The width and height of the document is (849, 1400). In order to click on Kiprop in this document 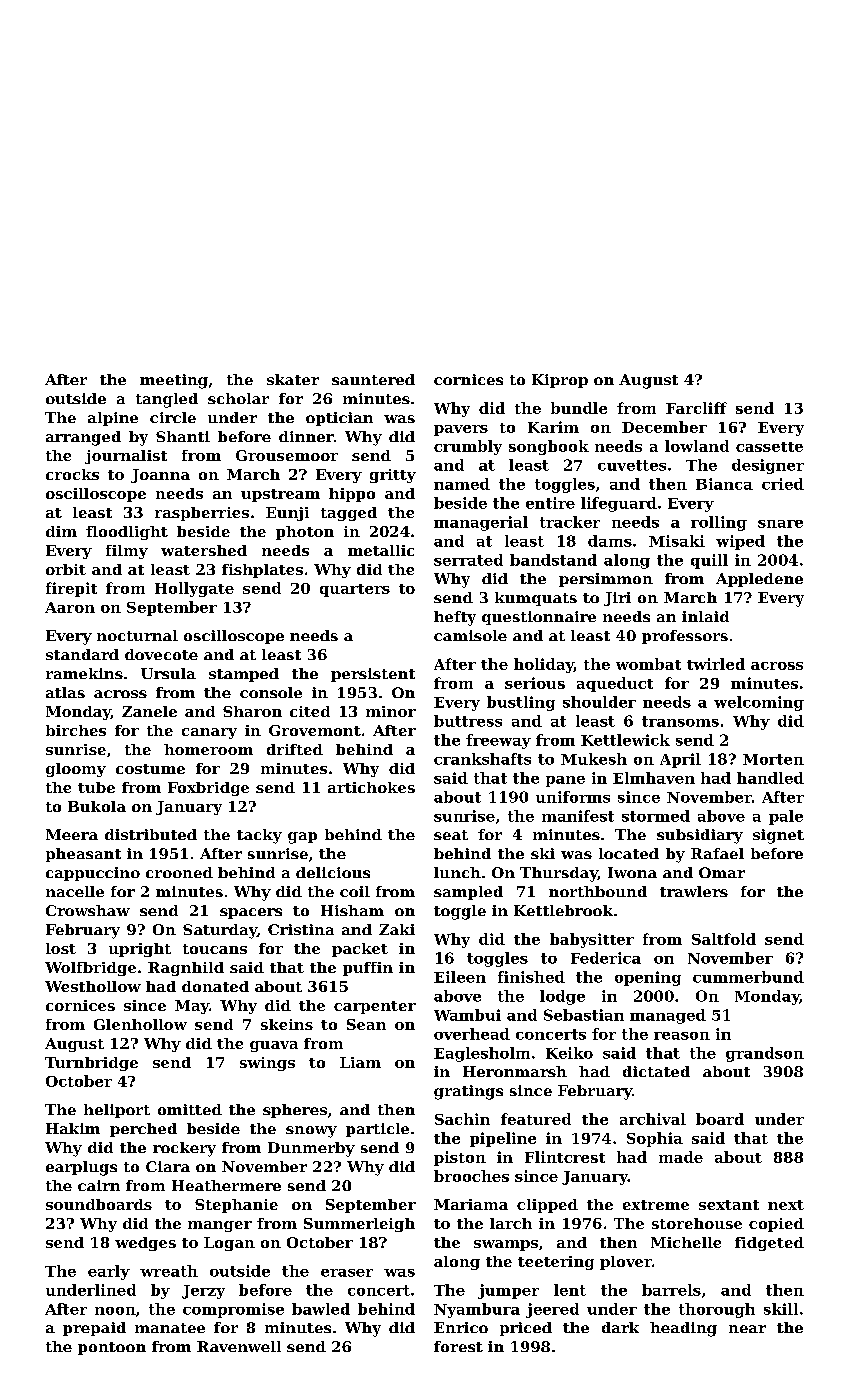, I will do `click(560, 381)`.
